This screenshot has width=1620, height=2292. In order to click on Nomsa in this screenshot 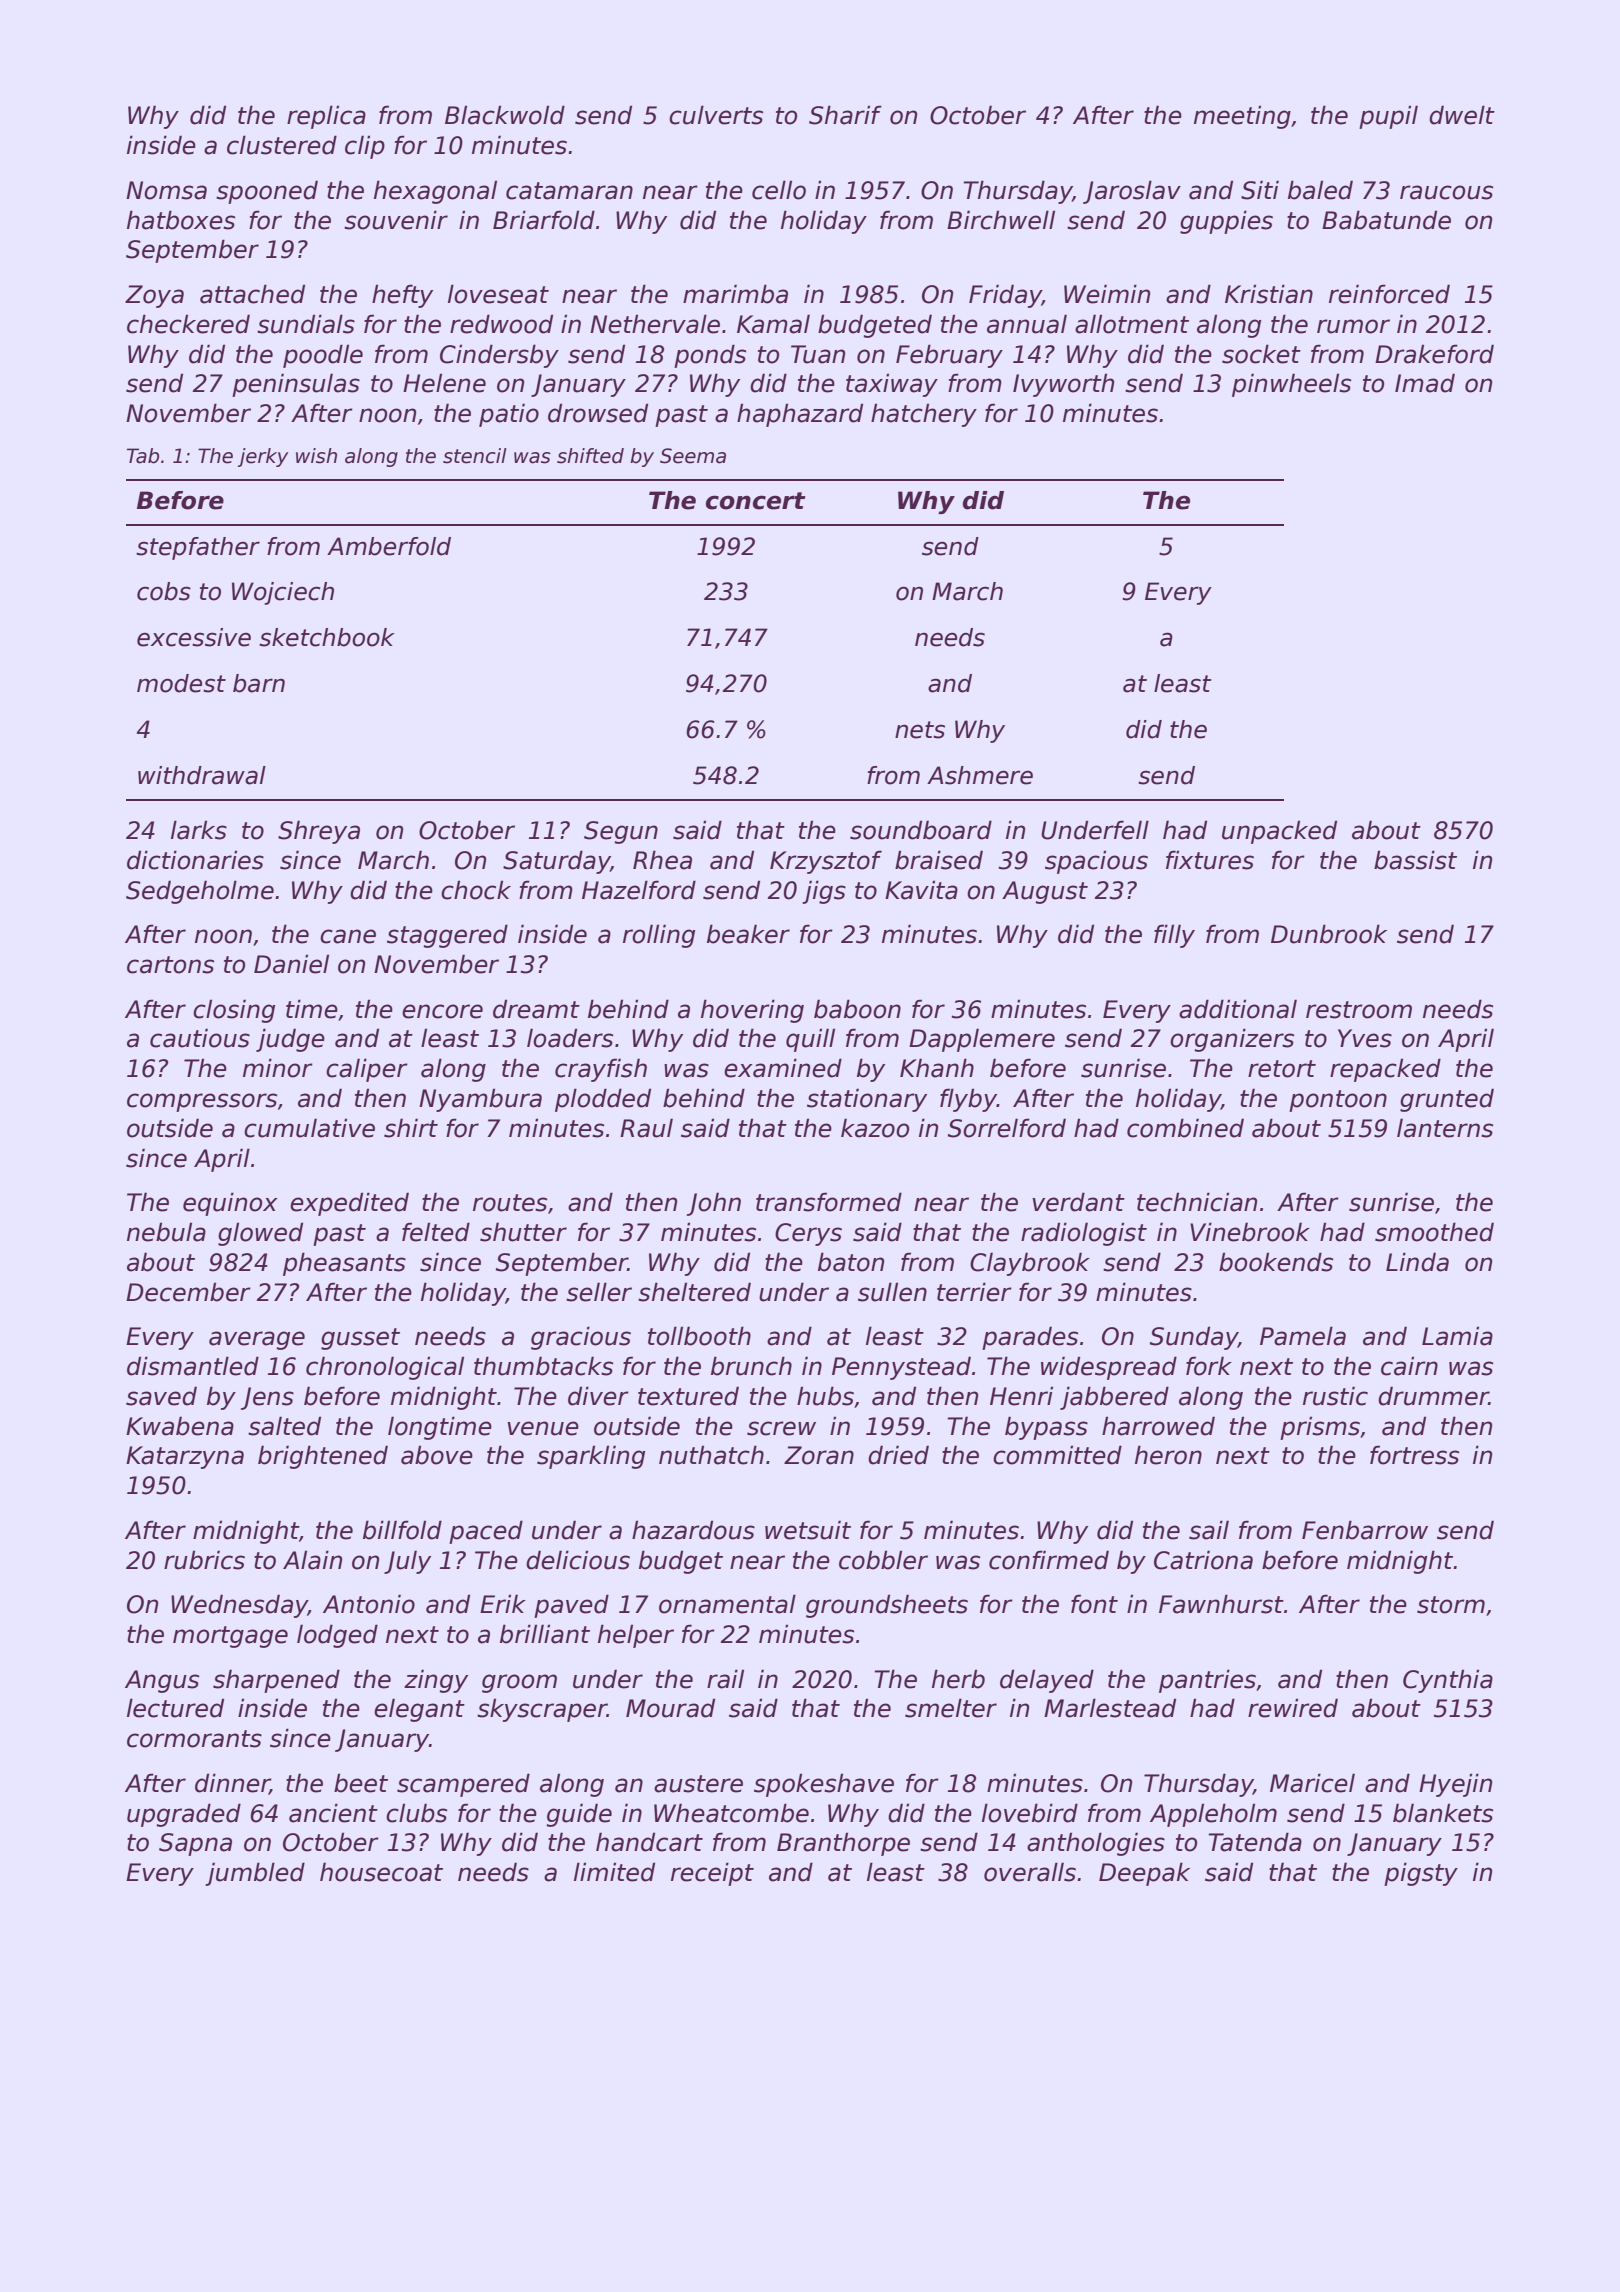, I will do `click(166, 190)`.
